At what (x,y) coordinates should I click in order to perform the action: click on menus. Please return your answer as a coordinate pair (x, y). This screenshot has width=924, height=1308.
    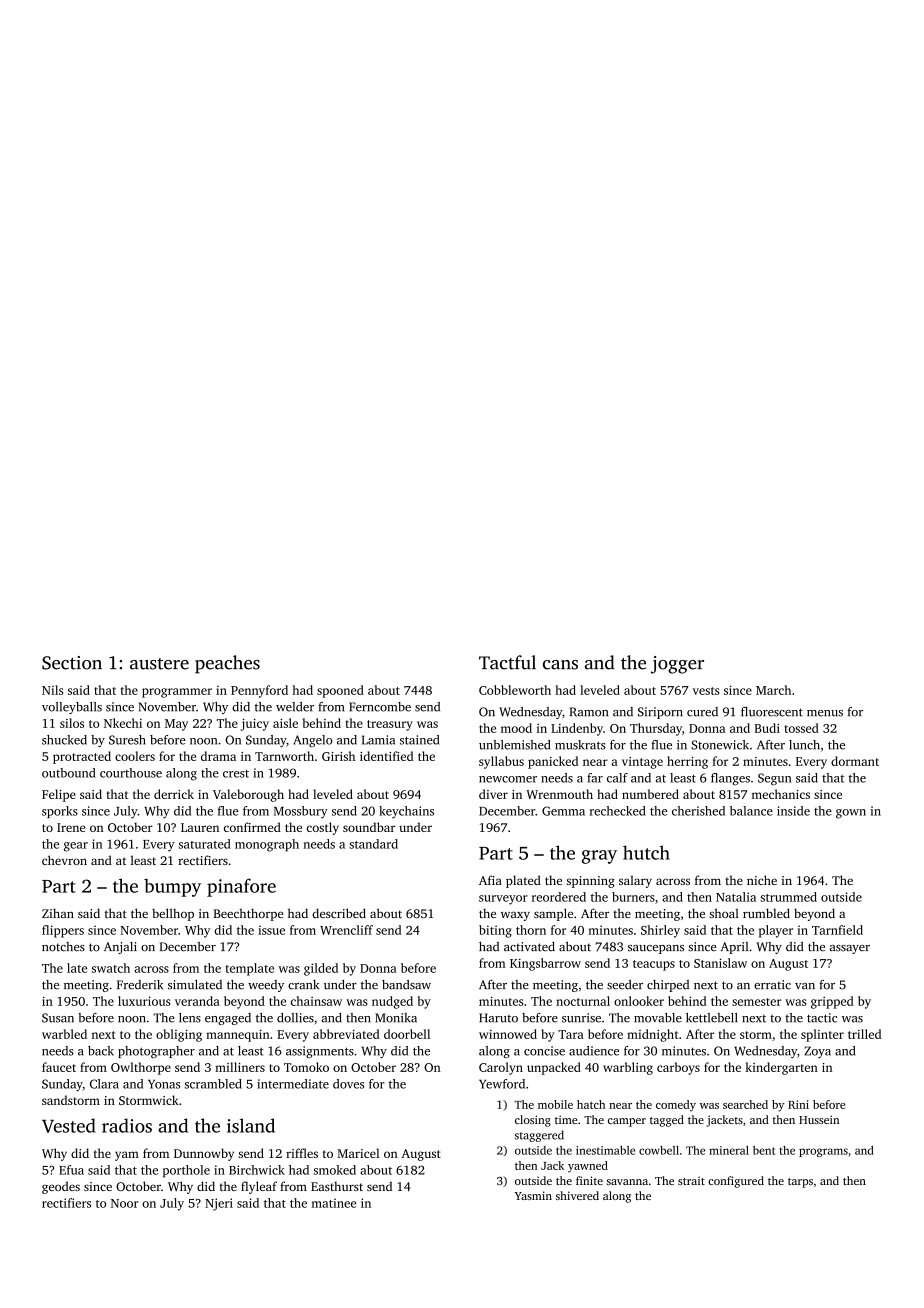
    Looking at the image, I should click on (825, 713).
